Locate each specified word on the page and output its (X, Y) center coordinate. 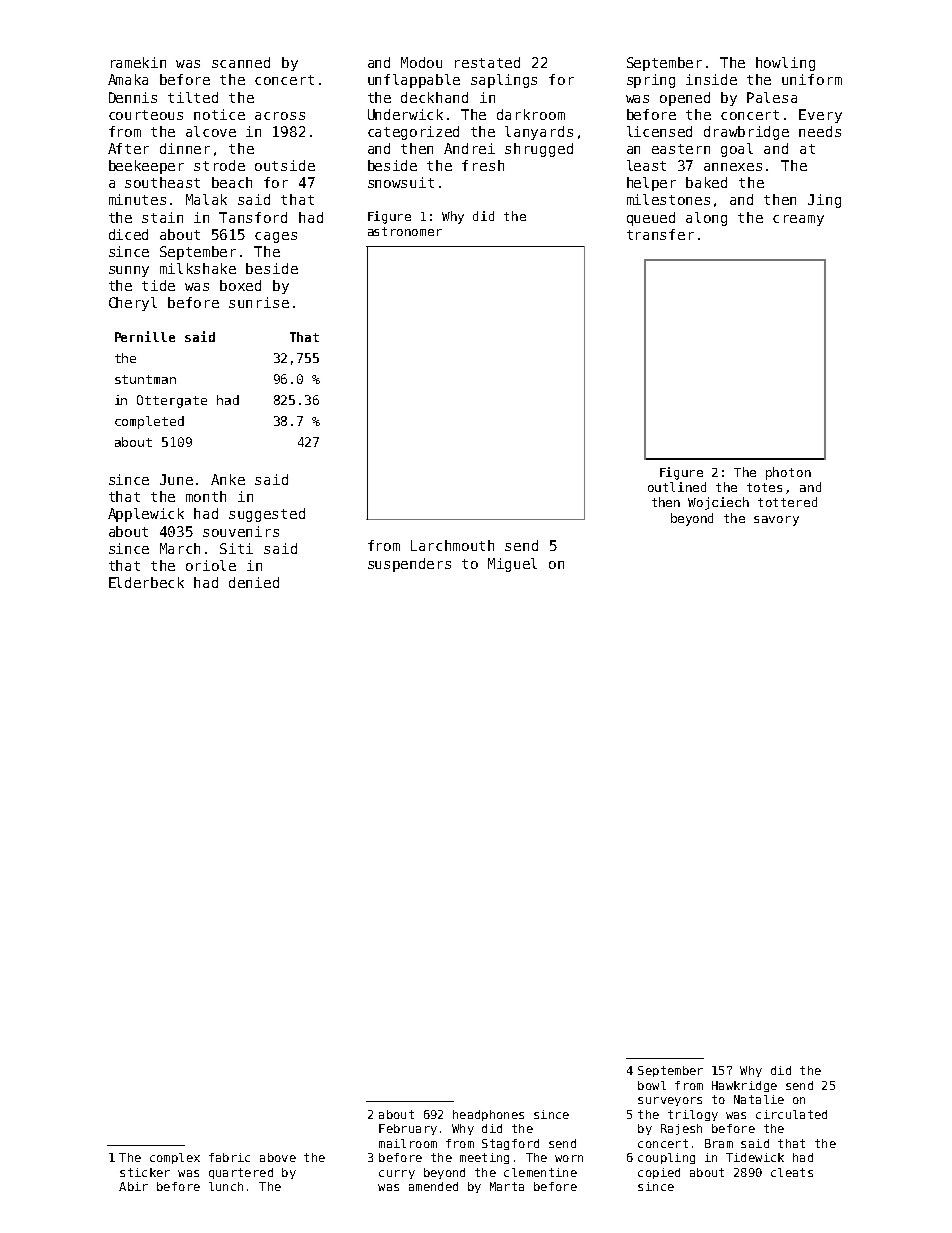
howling (785, 64)
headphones (488, 1115)
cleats (792, 1172)
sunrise (259, 302)
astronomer (405, 231)
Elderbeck (146, 582)
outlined (677, 487)
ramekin (138, 62)
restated (487, 62)
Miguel (512, 565)
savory (776, 521)
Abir (133, 1186)
